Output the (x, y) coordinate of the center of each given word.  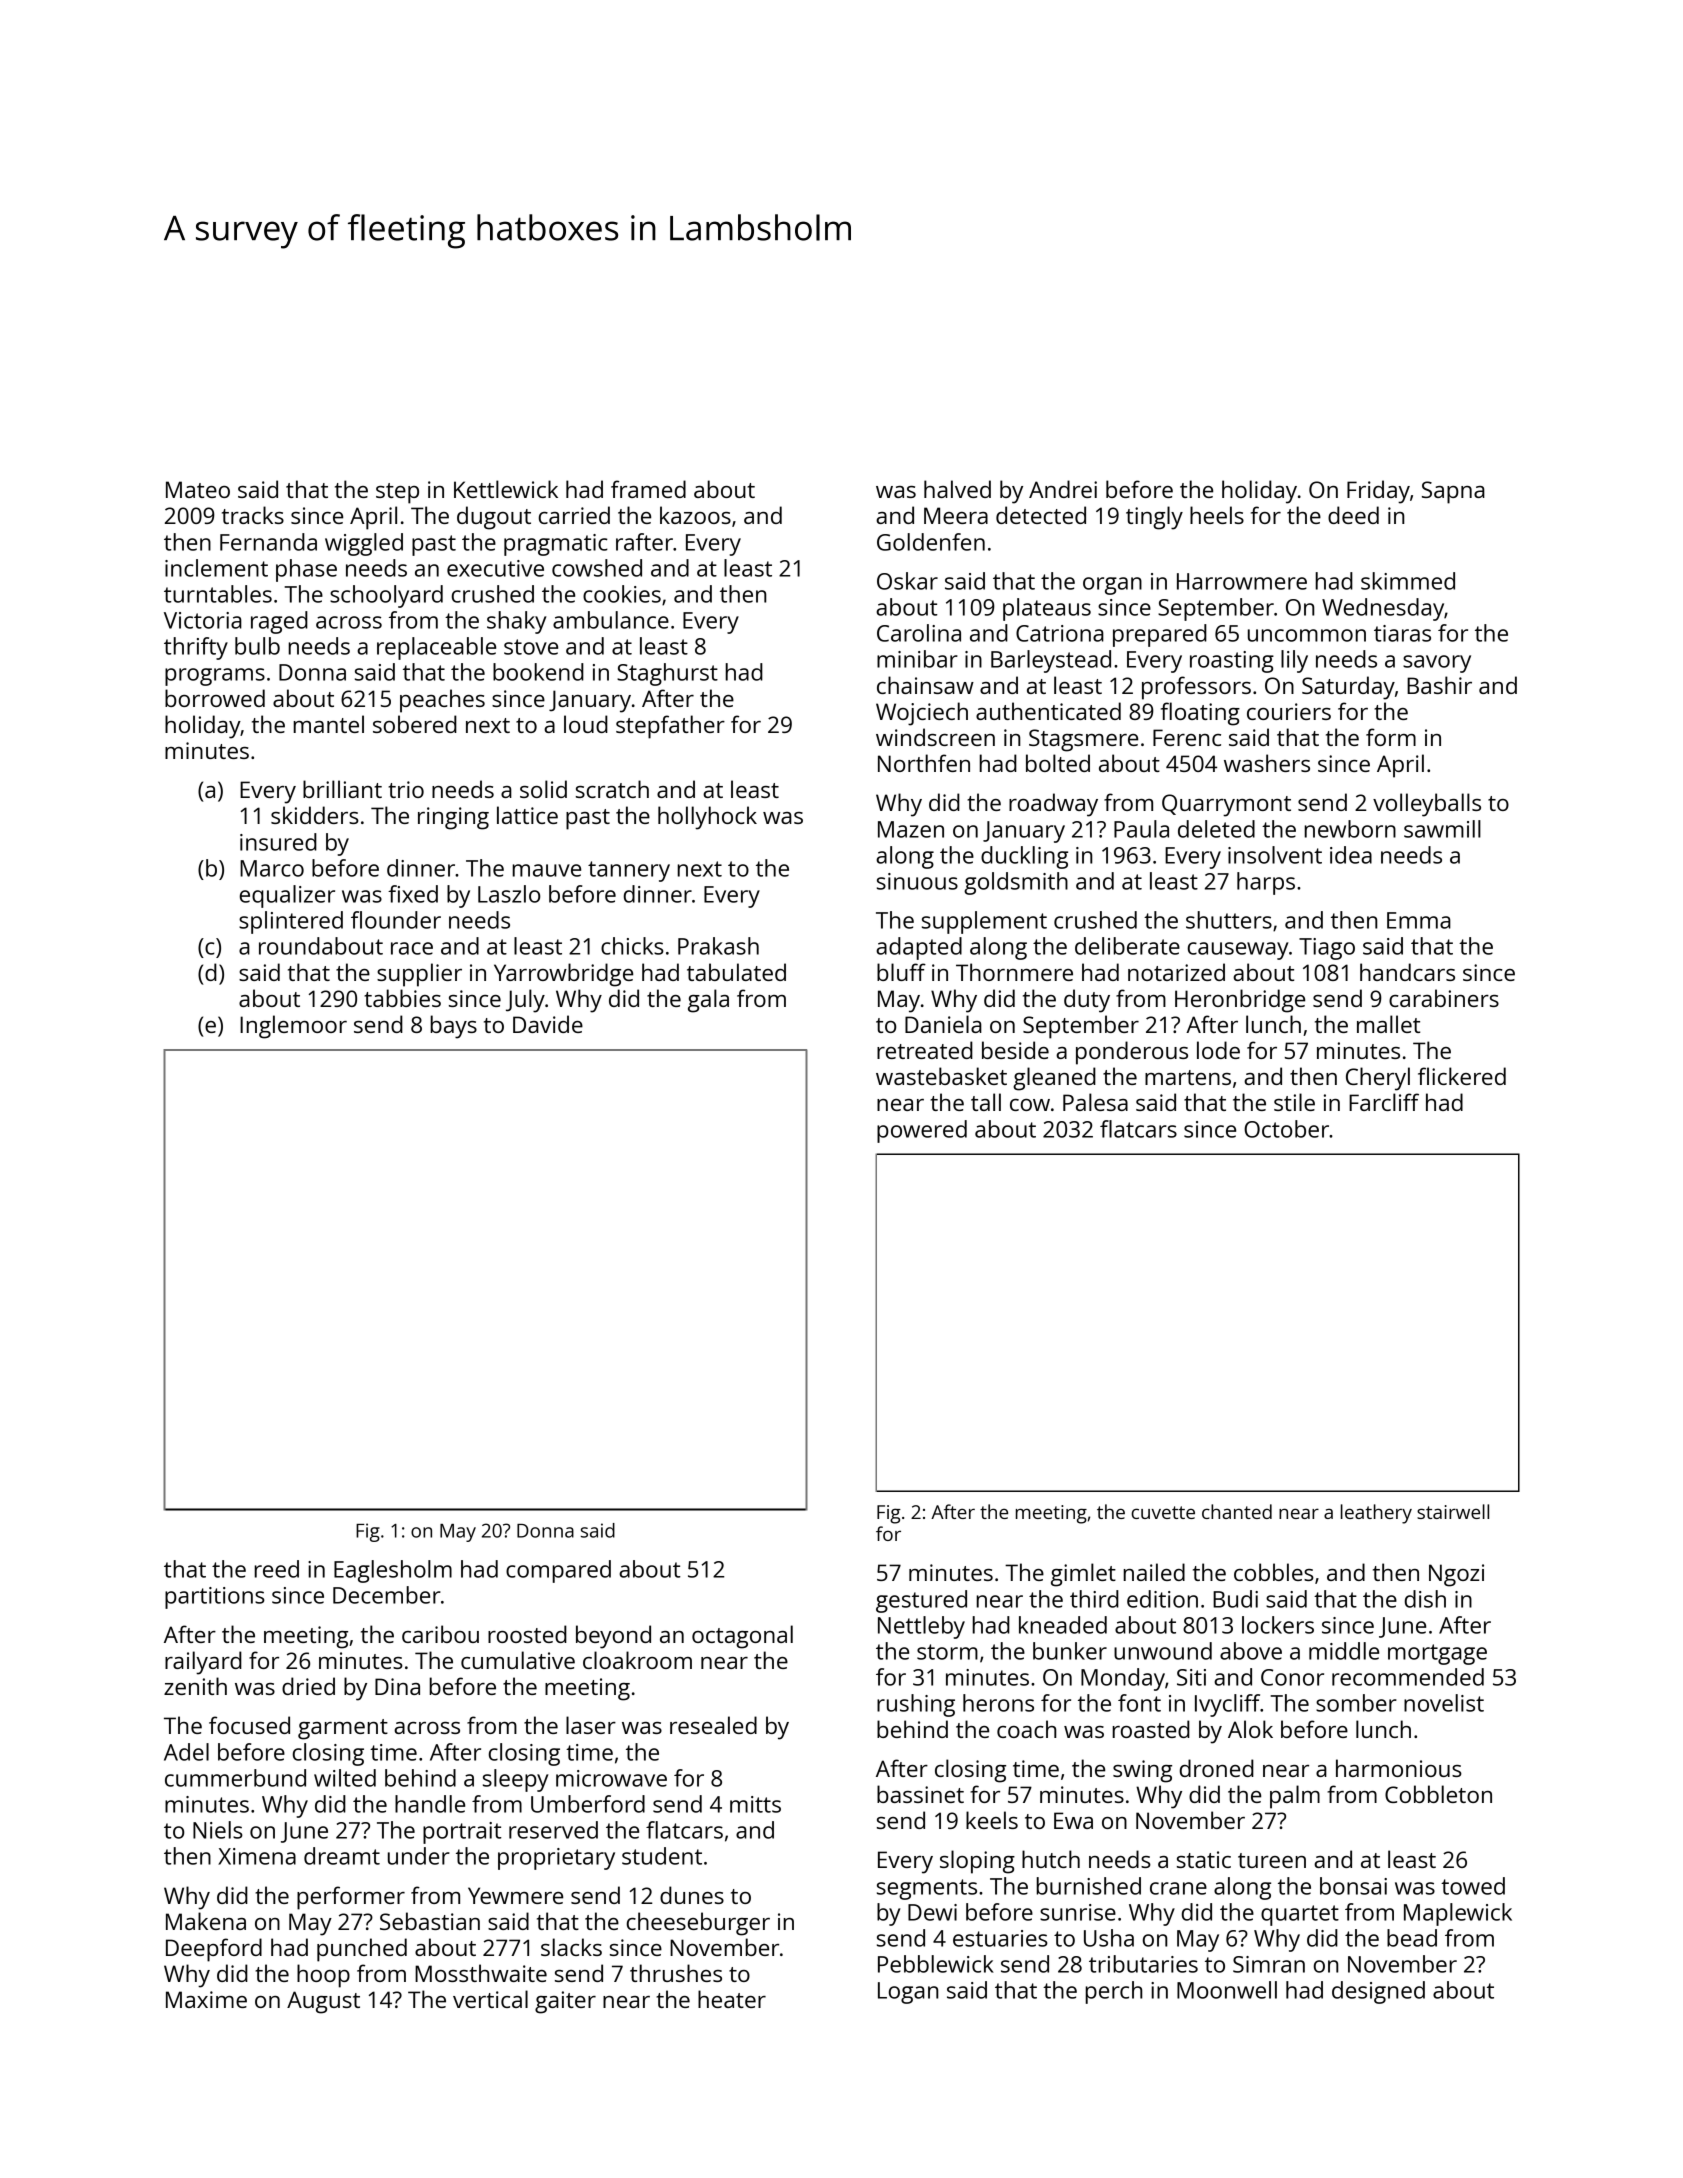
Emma (1419, 920)
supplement (984, 922)
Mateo (198, 489)
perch (1113, 1992)
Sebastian (430, 1921)
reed (276, 1569)
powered (922, 1131)
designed (1378, 1992)
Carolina (919, 633)
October (1286, 1129)
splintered (291, 922)
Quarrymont (1226, 805)
